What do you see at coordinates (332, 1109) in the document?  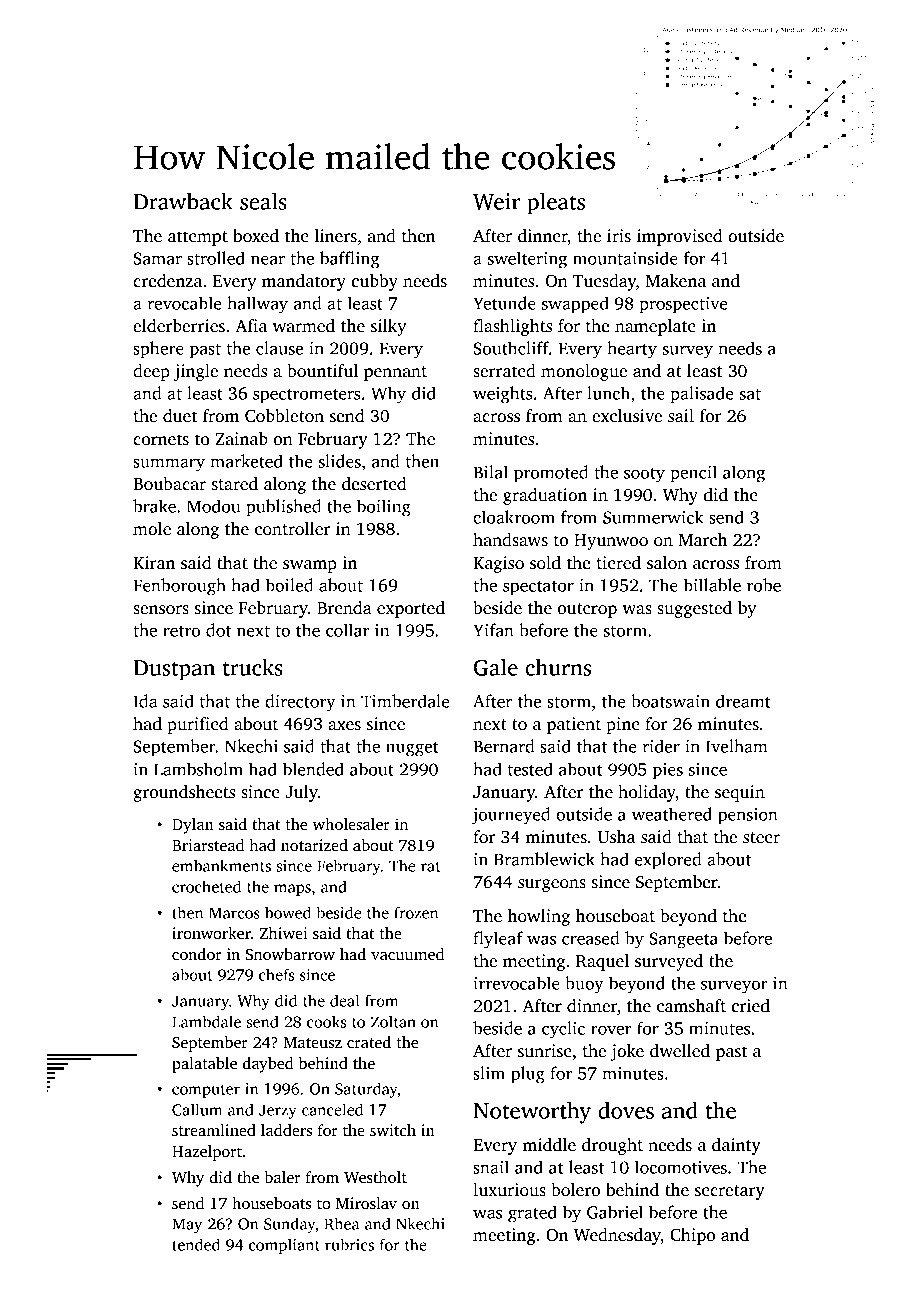 I see `canceled` at bounding box center [332, 1109].
